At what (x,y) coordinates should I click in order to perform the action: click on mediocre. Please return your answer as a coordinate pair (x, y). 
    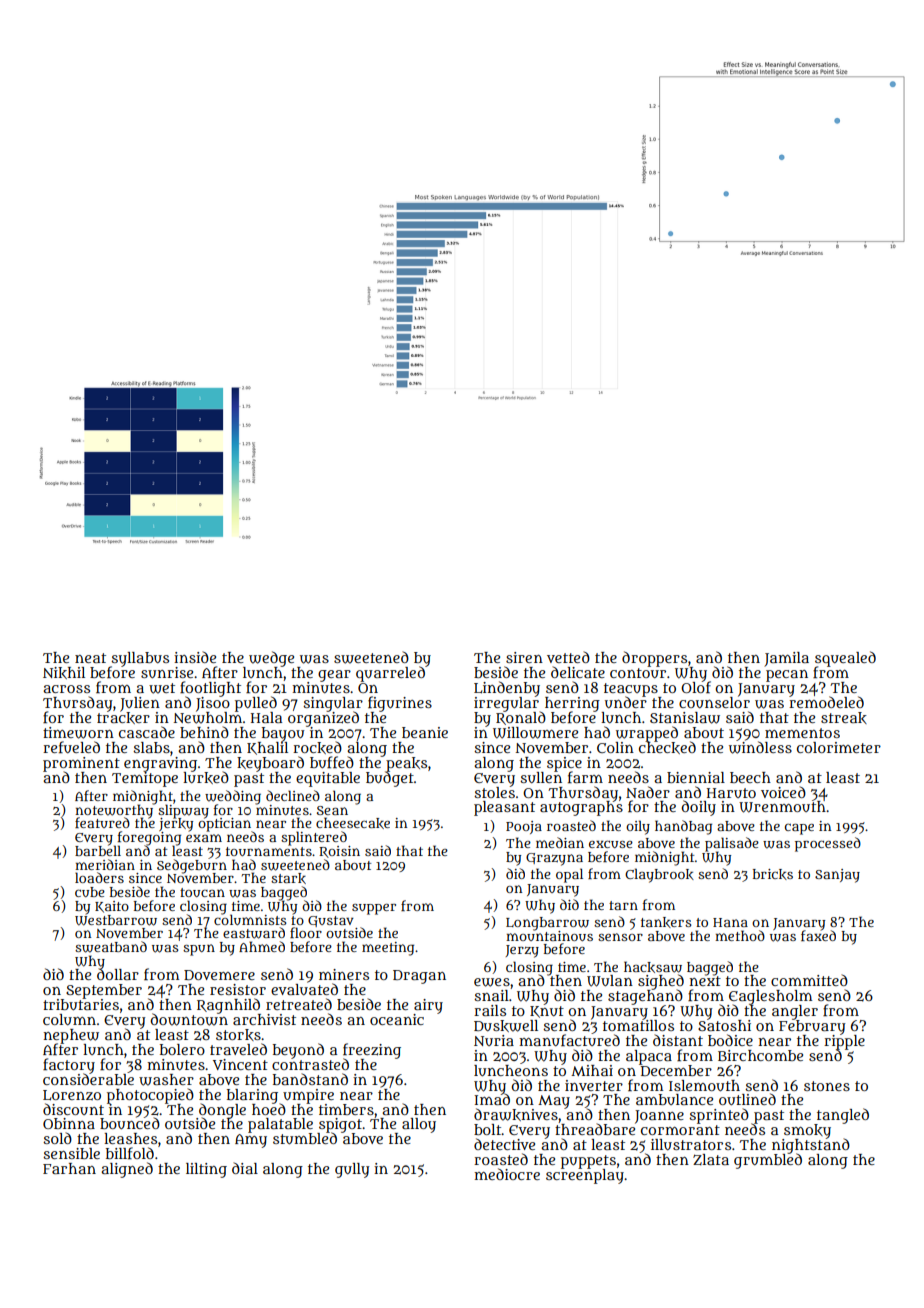
    Looking at the image, I should click on (507, 1174).
